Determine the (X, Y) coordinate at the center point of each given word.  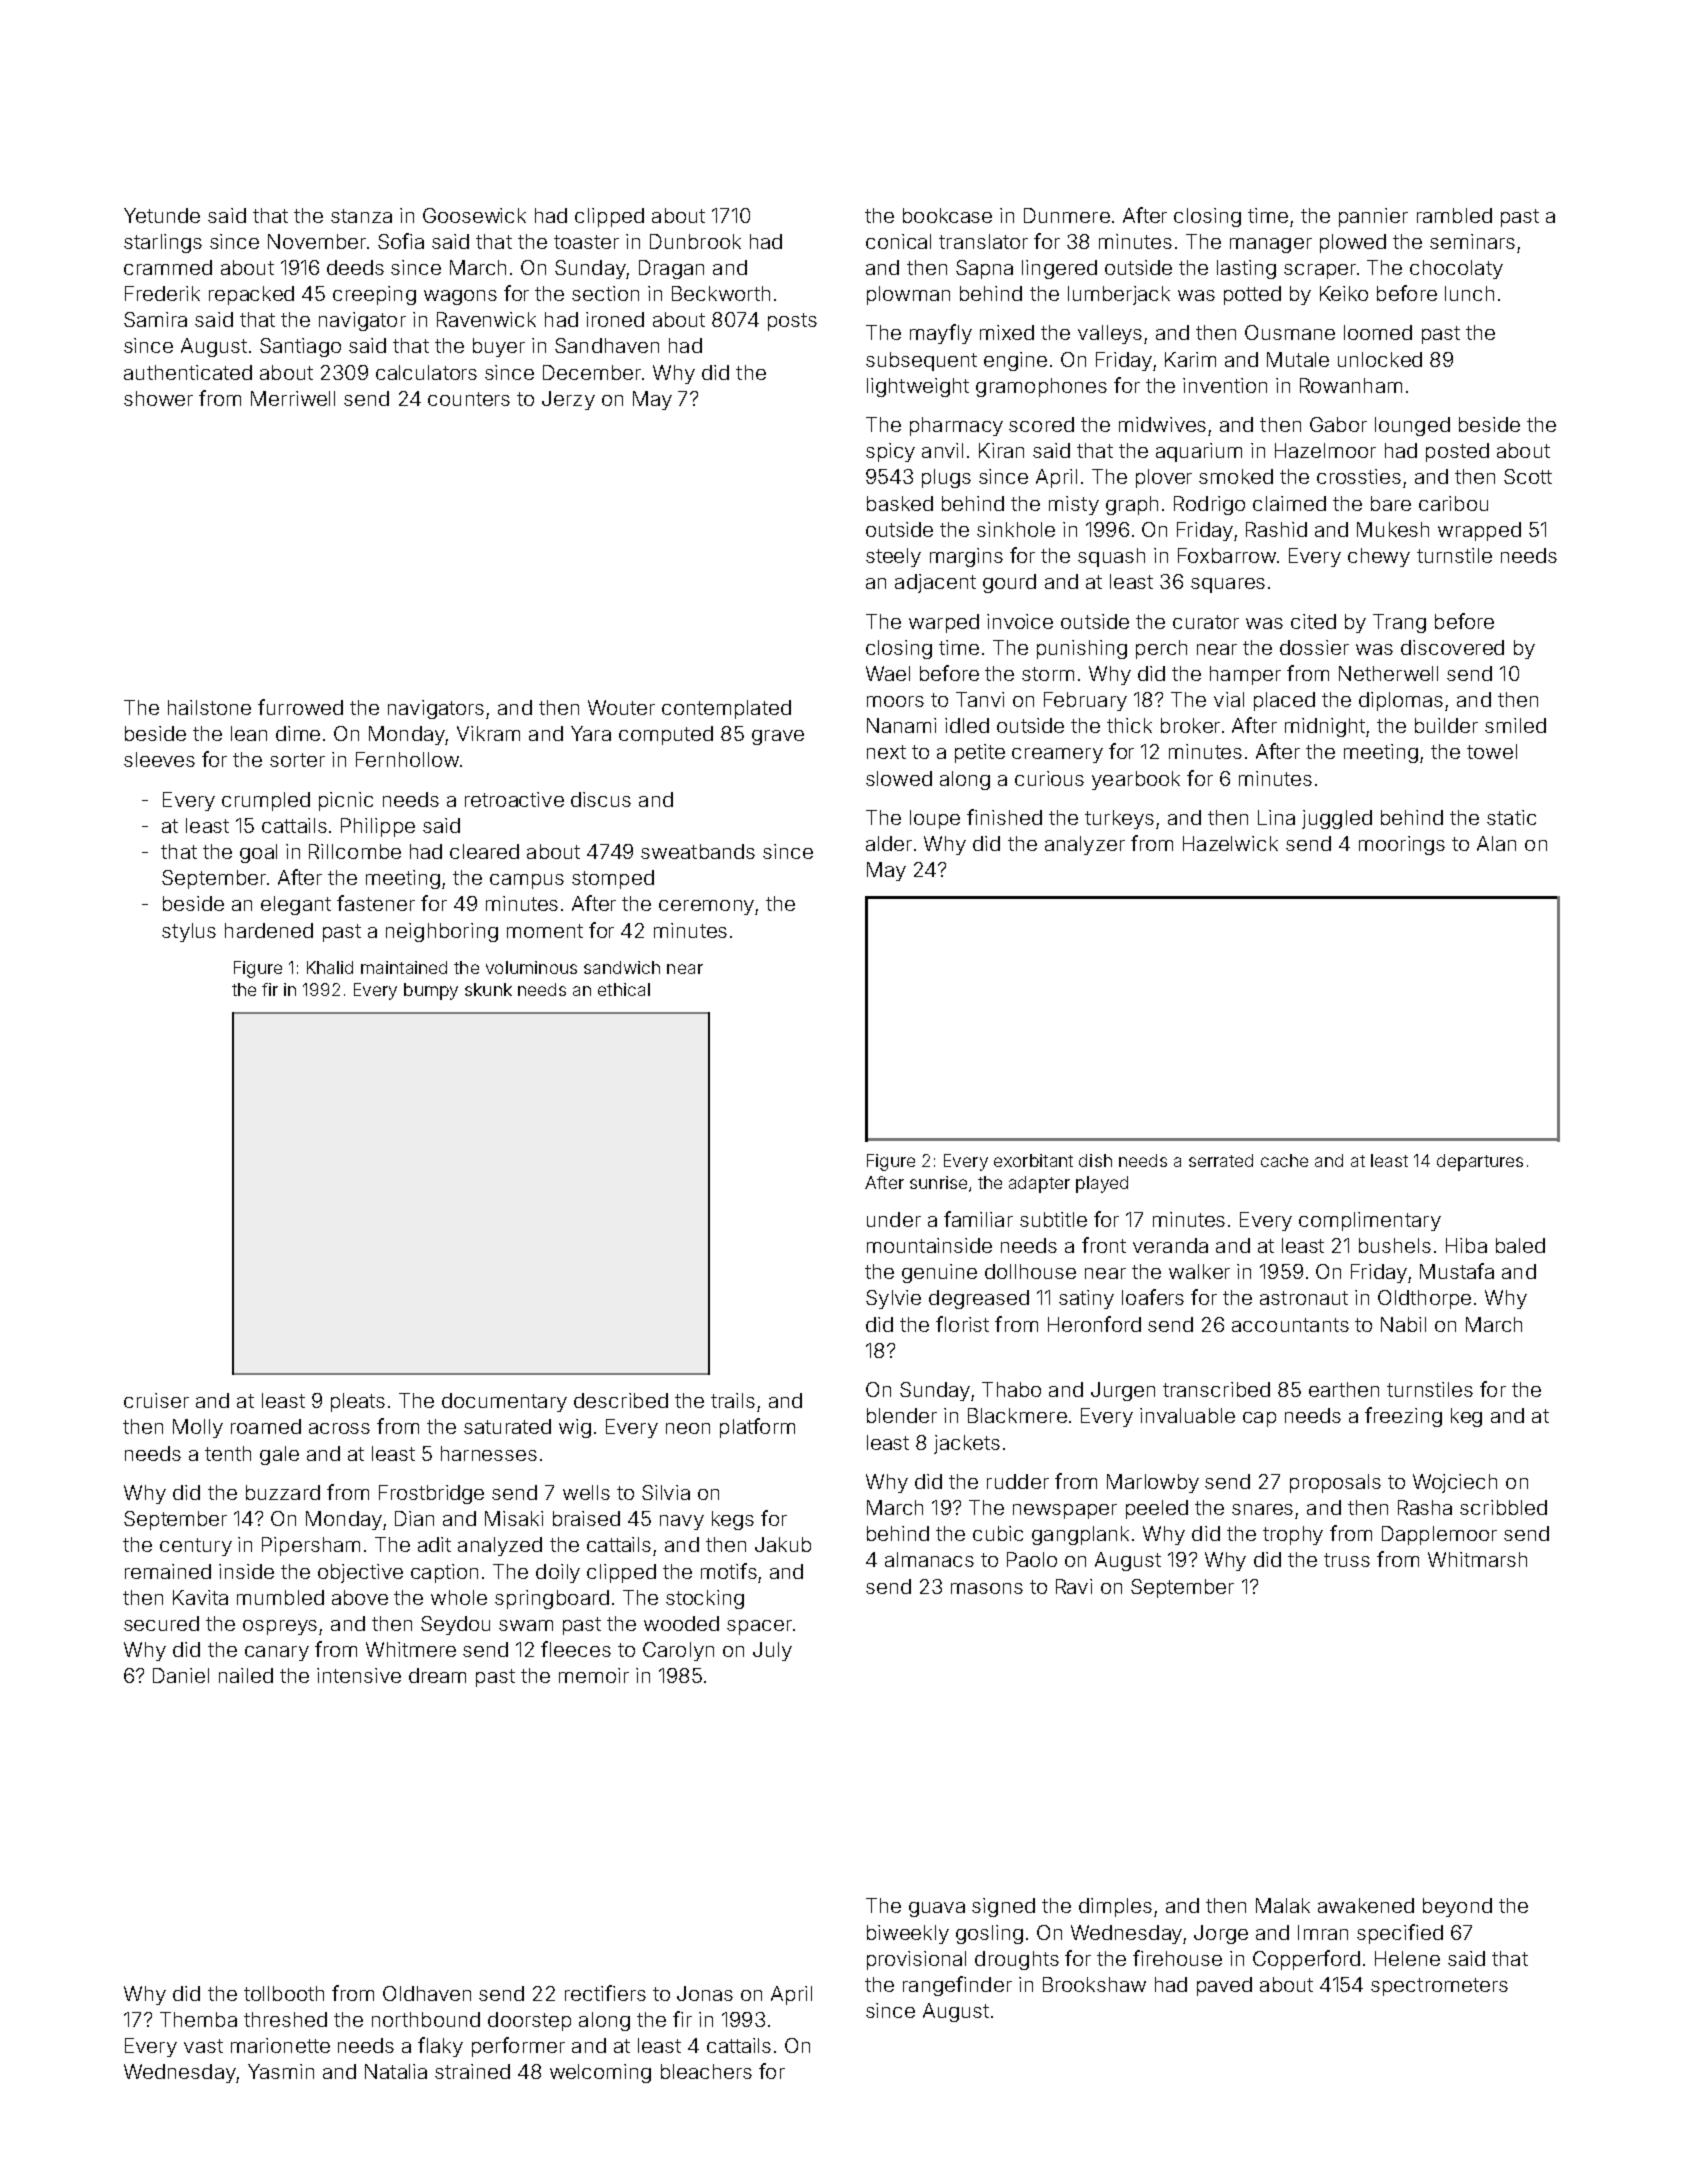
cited (1313, 621)
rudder (1018, 1481)
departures (1480, 1162)
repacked (251, 295)
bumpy (431, 991)
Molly (198, 1428)
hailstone (209, 707)
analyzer (1085, 845)
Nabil (1403, 1324)
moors (895, 701)
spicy (890, 452)
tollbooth (284, 1993)
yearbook (1136, 780)
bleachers (706, 2071)
